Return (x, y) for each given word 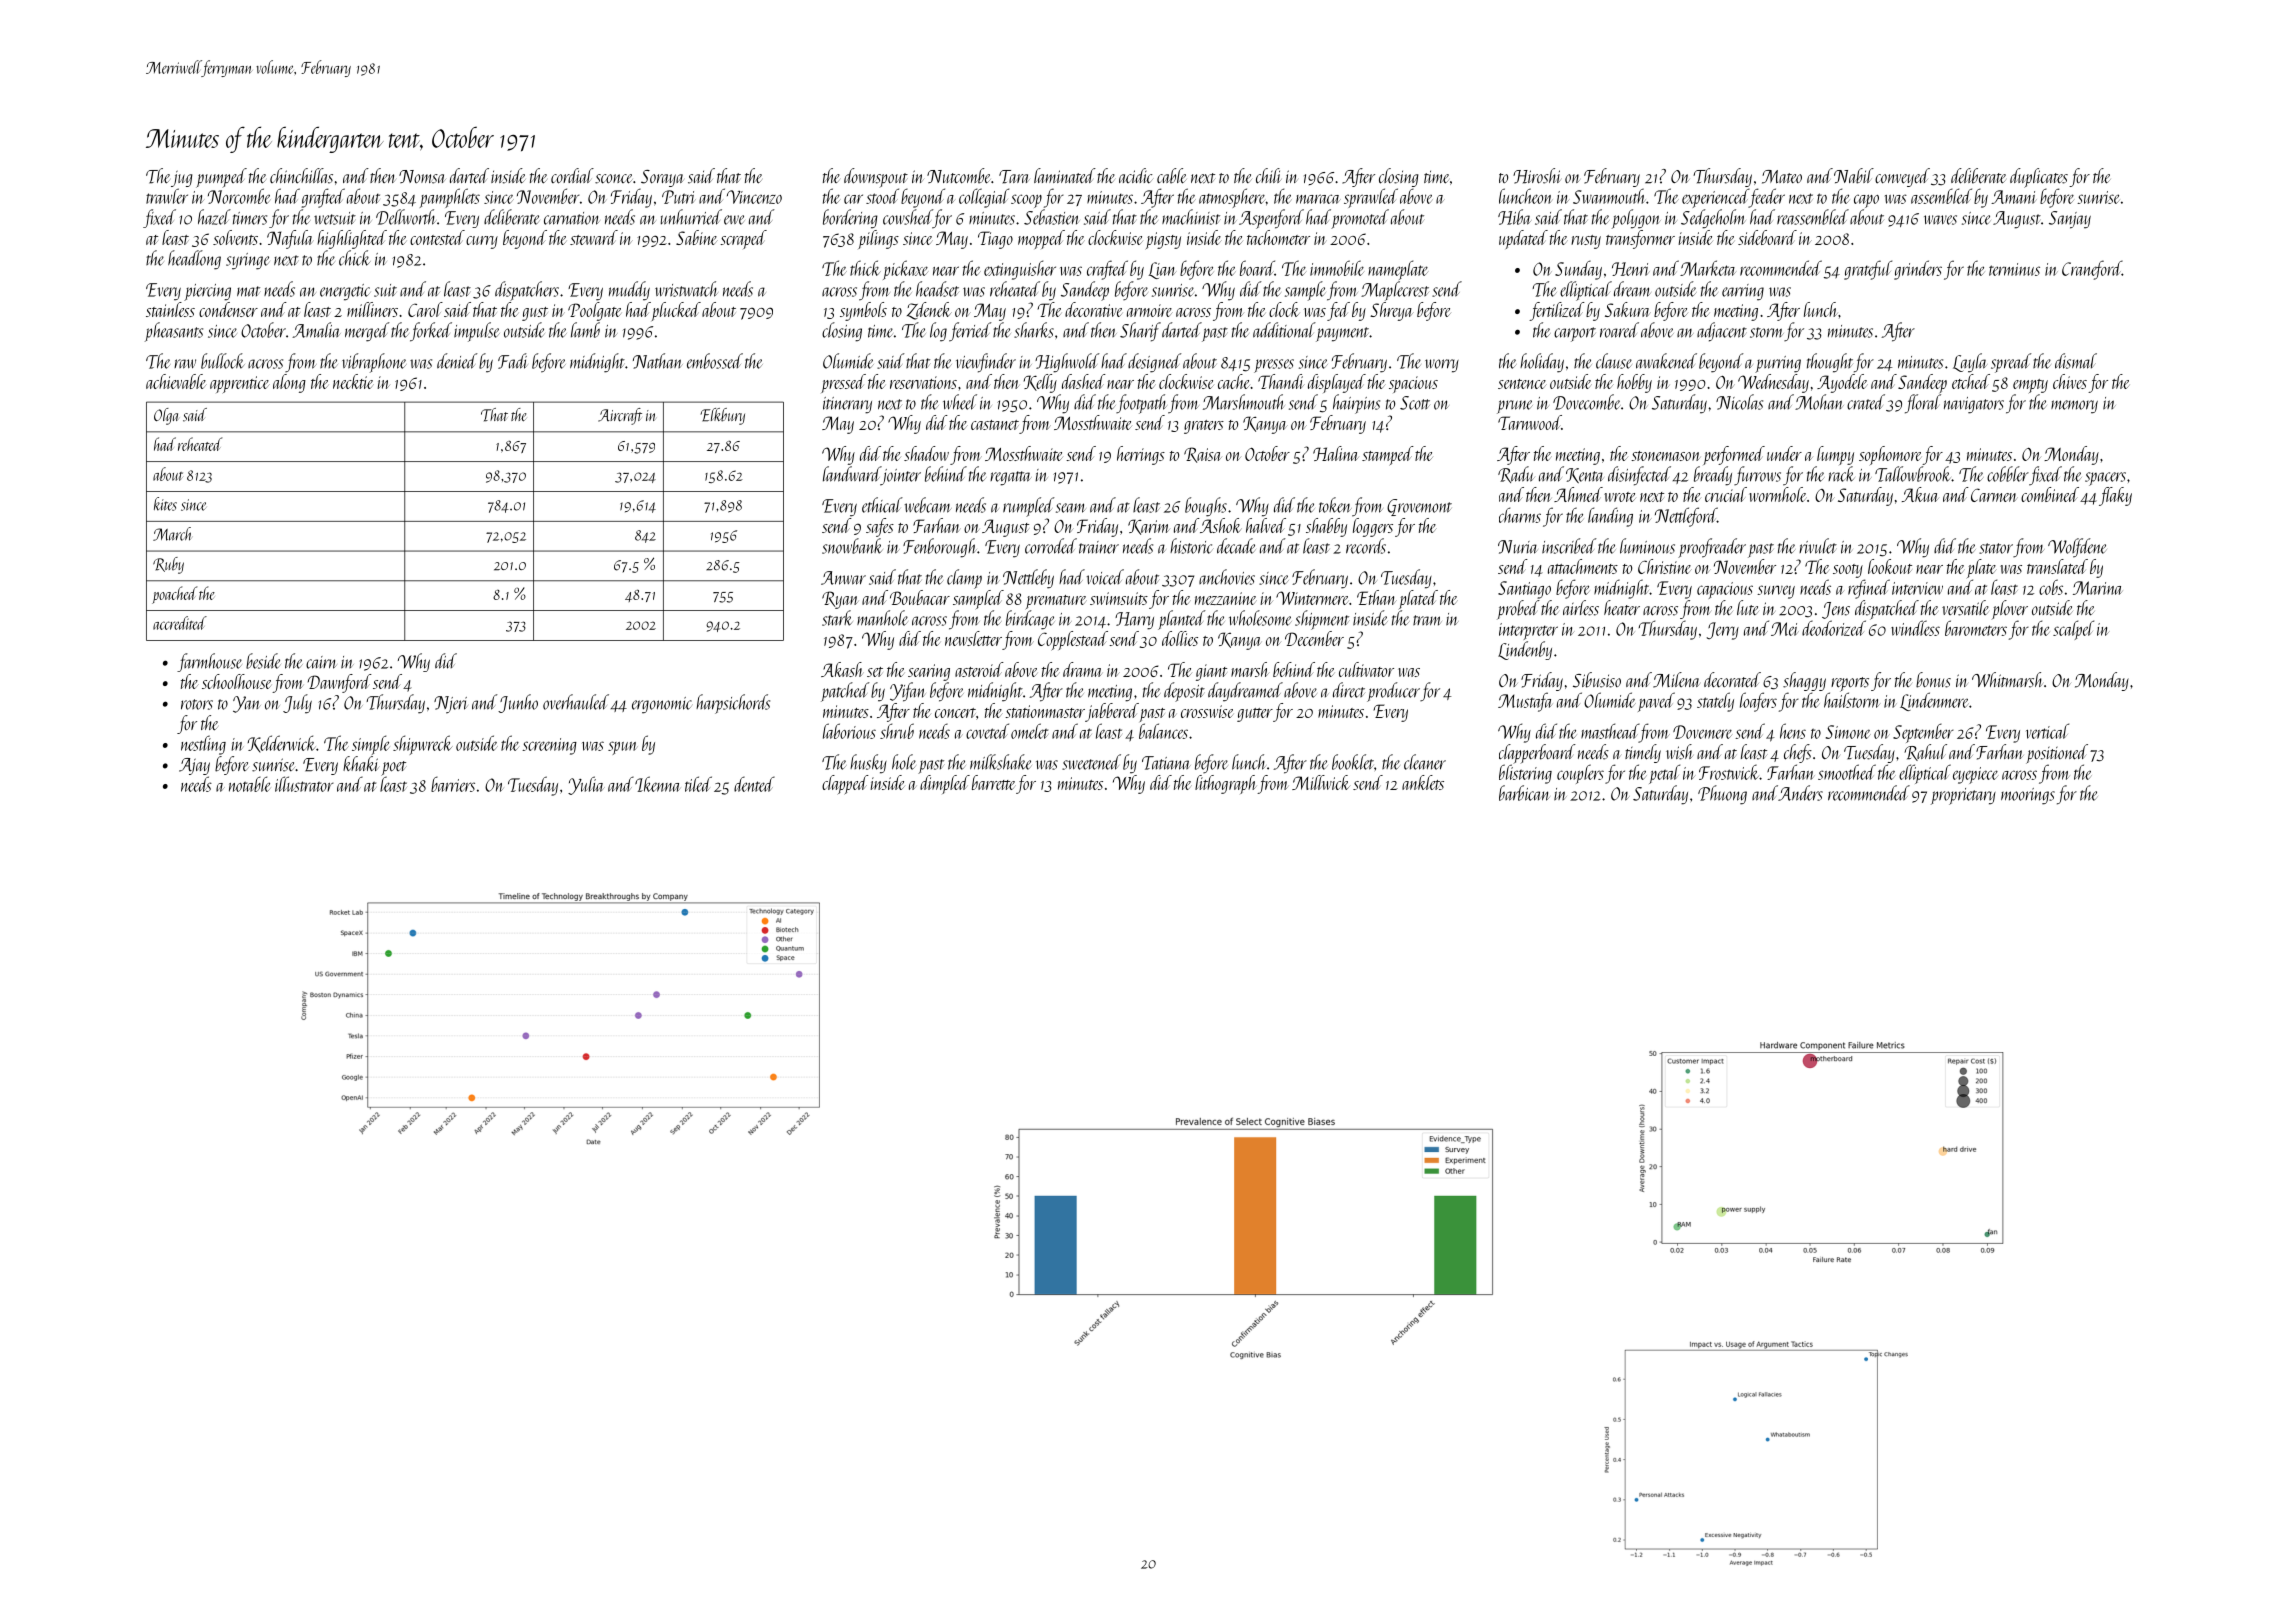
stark (837, 618)
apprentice (240, 384)
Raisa (1203, 455)
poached (174, 595)
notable (249, 784)
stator (1996, 548)
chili (1269, 176)
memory (2074, 407)
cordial (572, 176)
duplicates (2039, 178)
